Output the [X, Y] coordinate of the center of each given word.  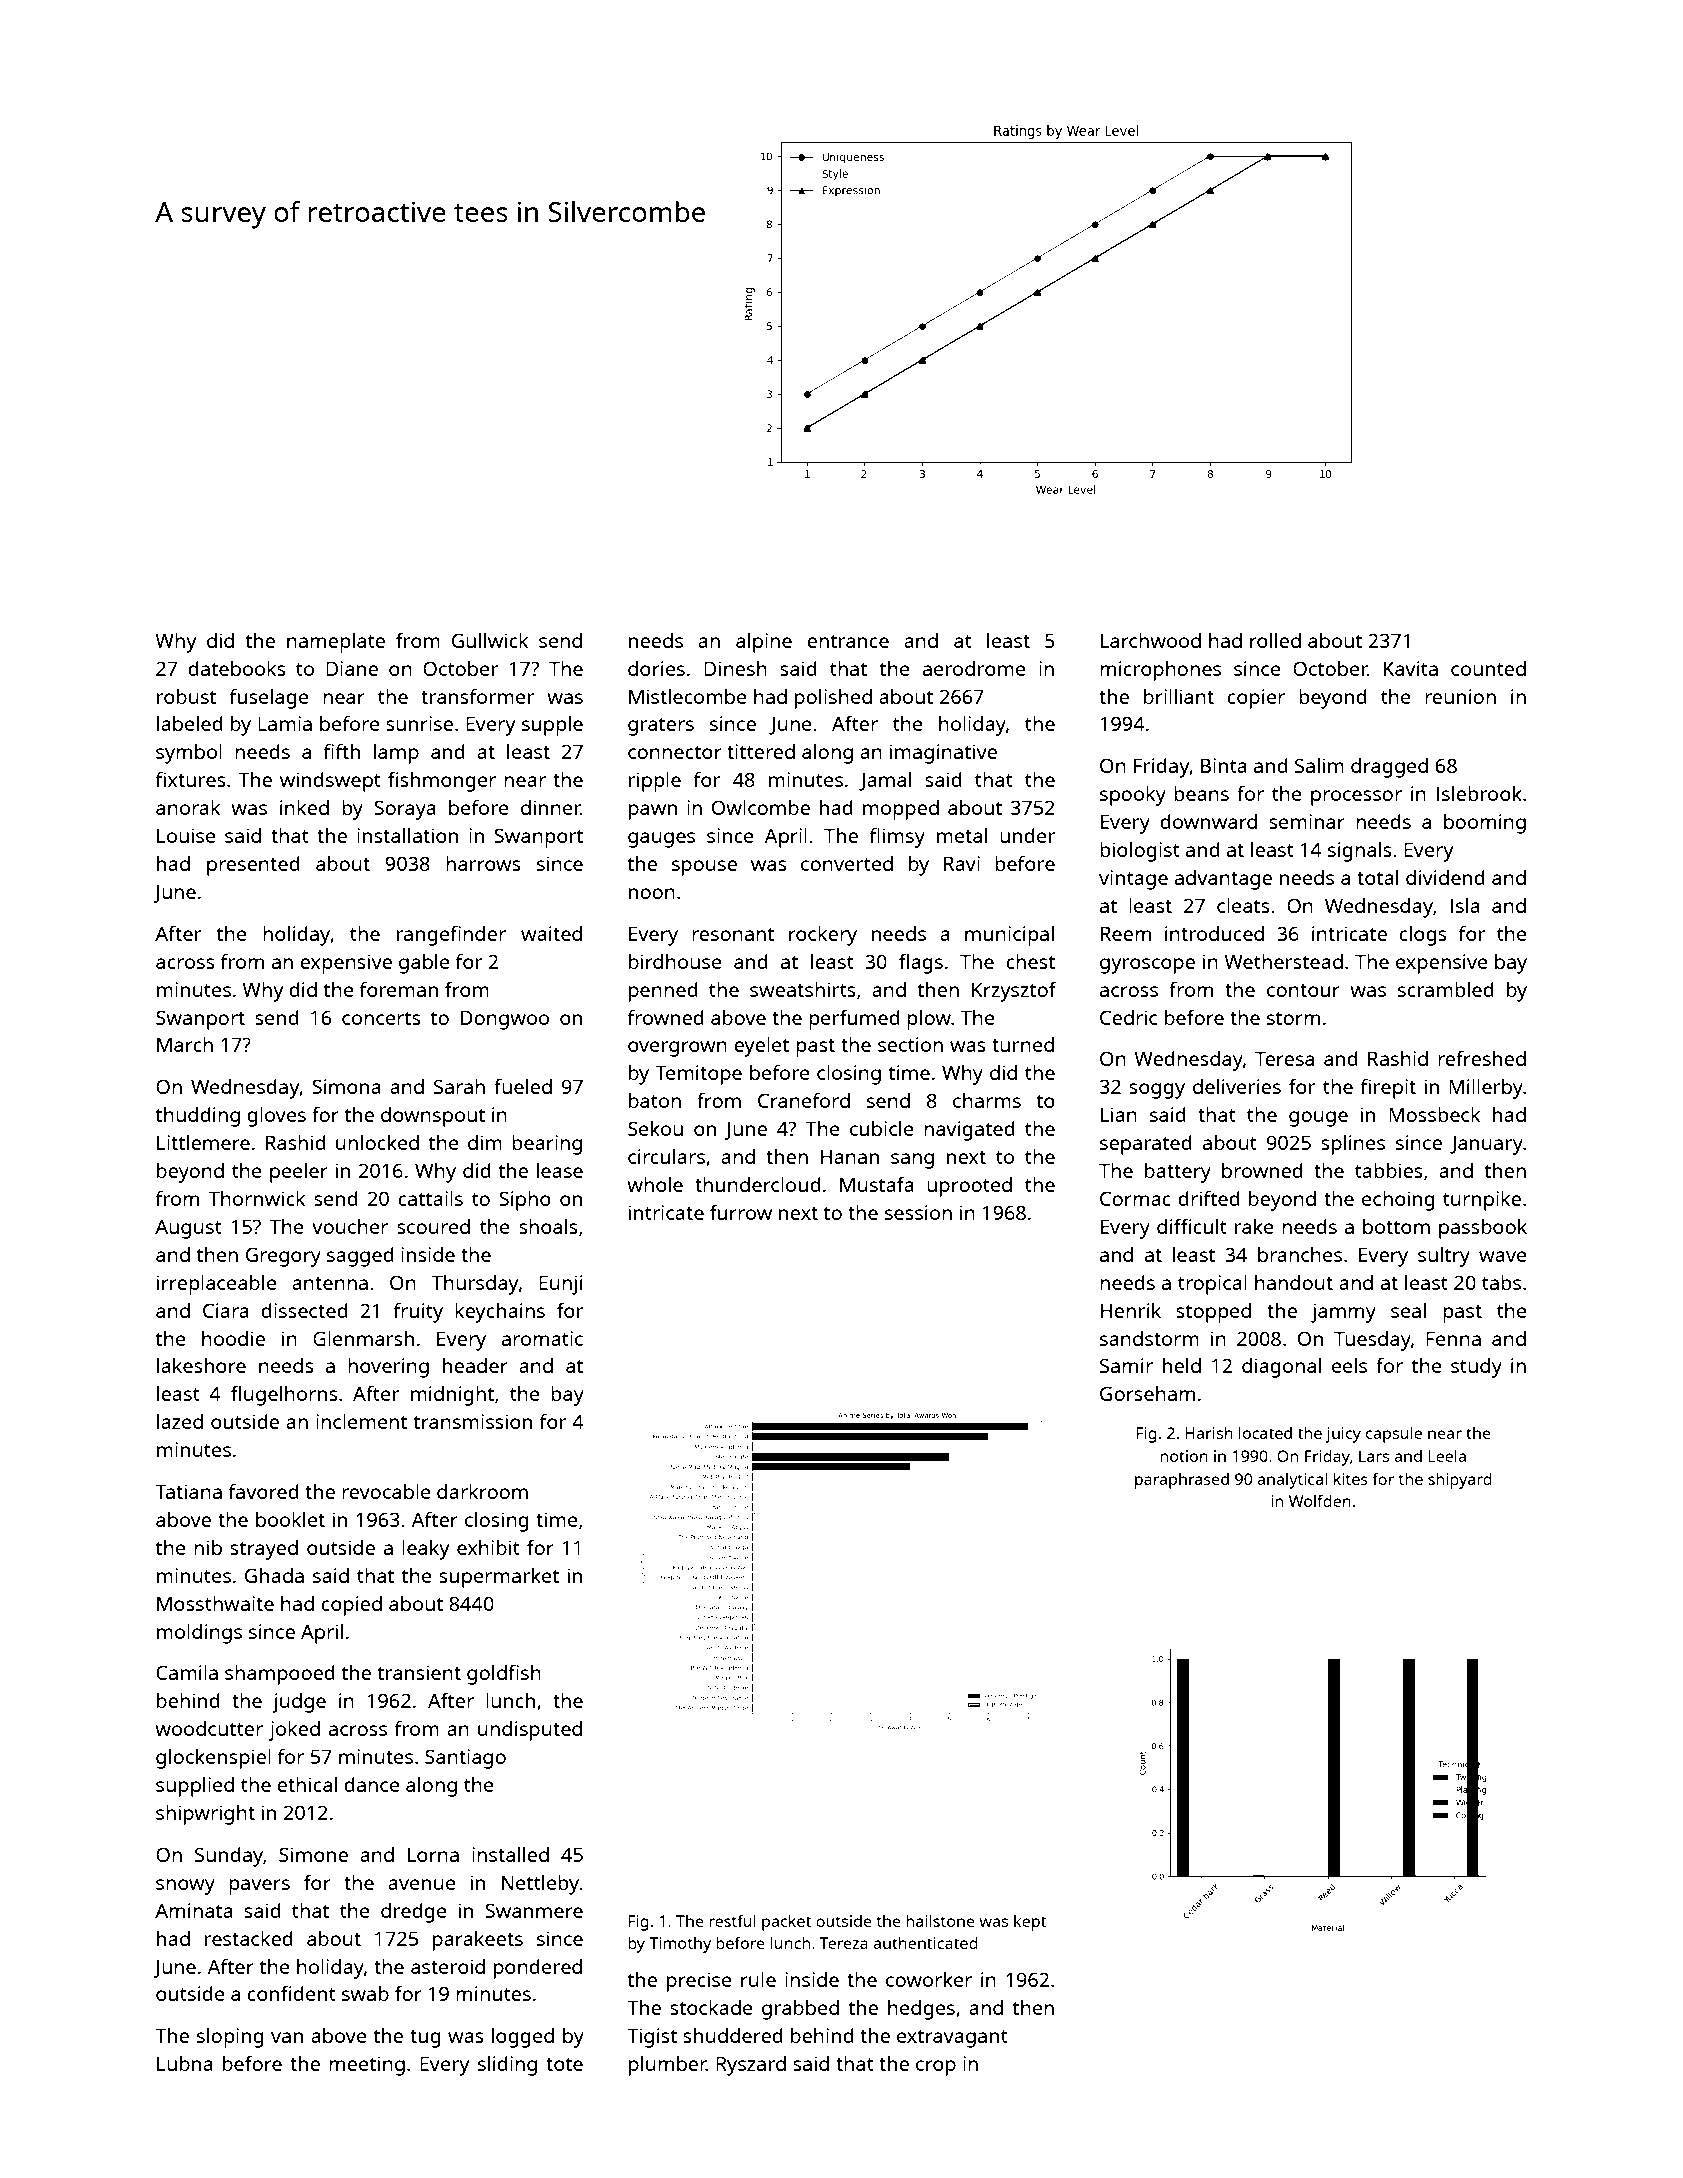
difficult [1192, 1226]
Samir [1126, 1365]
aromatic [542, 1338]
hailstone [940, 1920]
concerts [381, 1018]
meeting [367, 2066]
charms [987, 1100]
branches [1300, 1254]
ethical [307, 1784]
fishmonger [442, 781]
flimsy [897, 838]
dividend [1445, 877]
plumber [667, 2066]
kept [1030, 1923]
